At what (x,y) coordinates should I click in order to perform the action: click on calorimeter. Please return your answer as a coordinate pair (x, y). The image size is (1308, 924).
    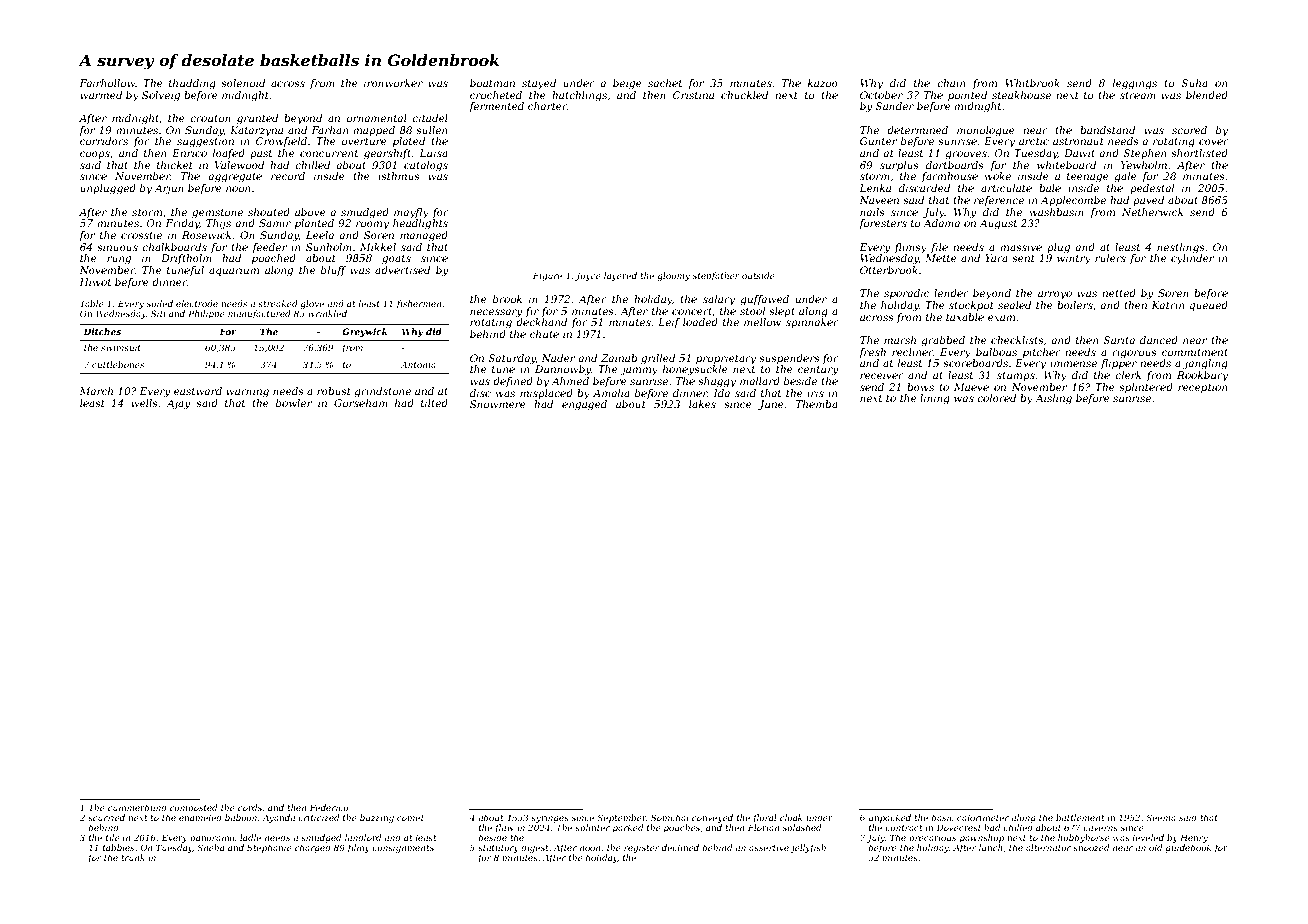
    Looking at the image, I should click on (983, 817).
